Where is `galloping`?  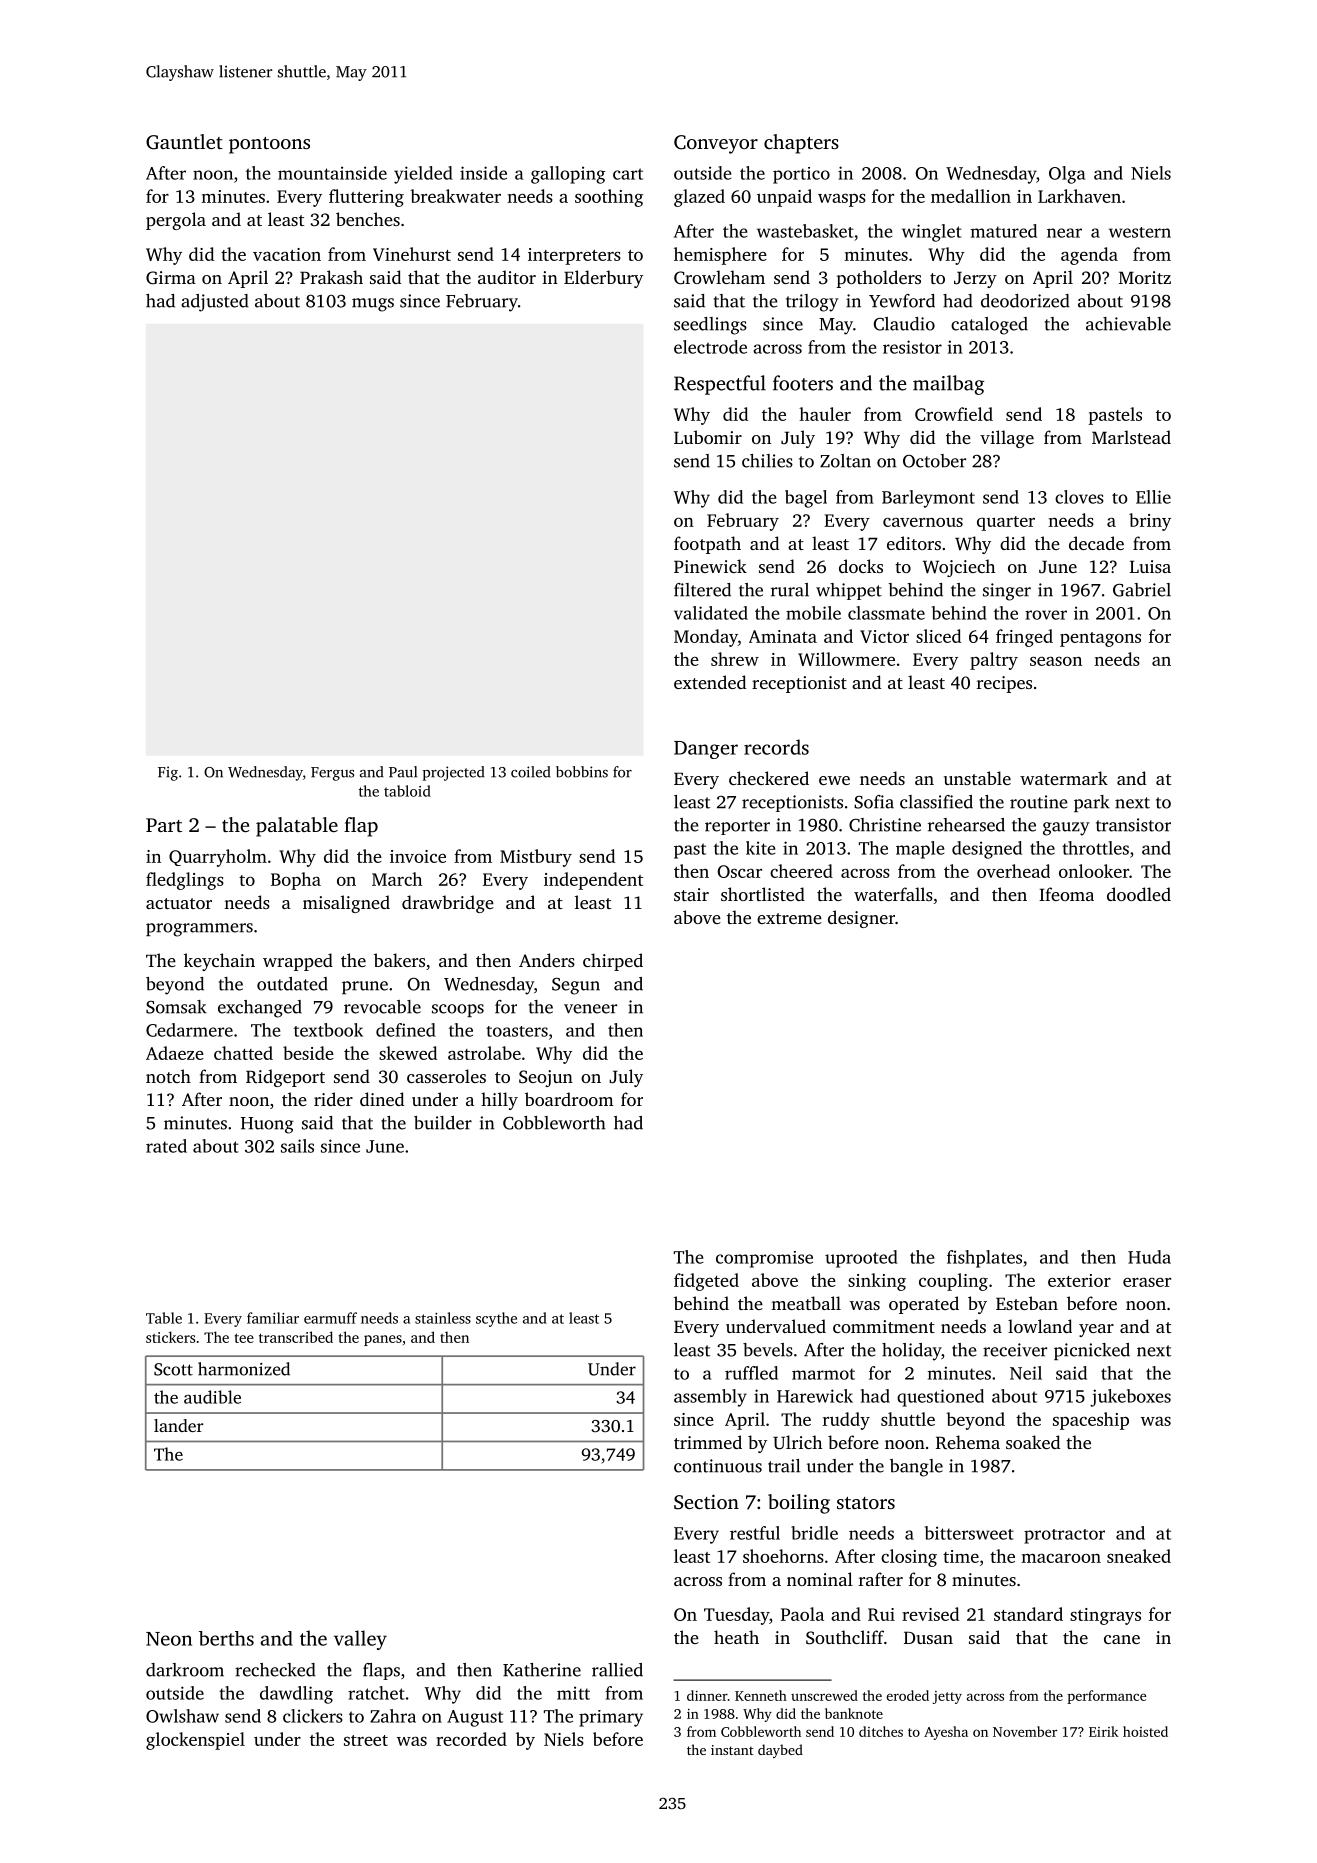 galloping is located at coordinates (568, 175).
